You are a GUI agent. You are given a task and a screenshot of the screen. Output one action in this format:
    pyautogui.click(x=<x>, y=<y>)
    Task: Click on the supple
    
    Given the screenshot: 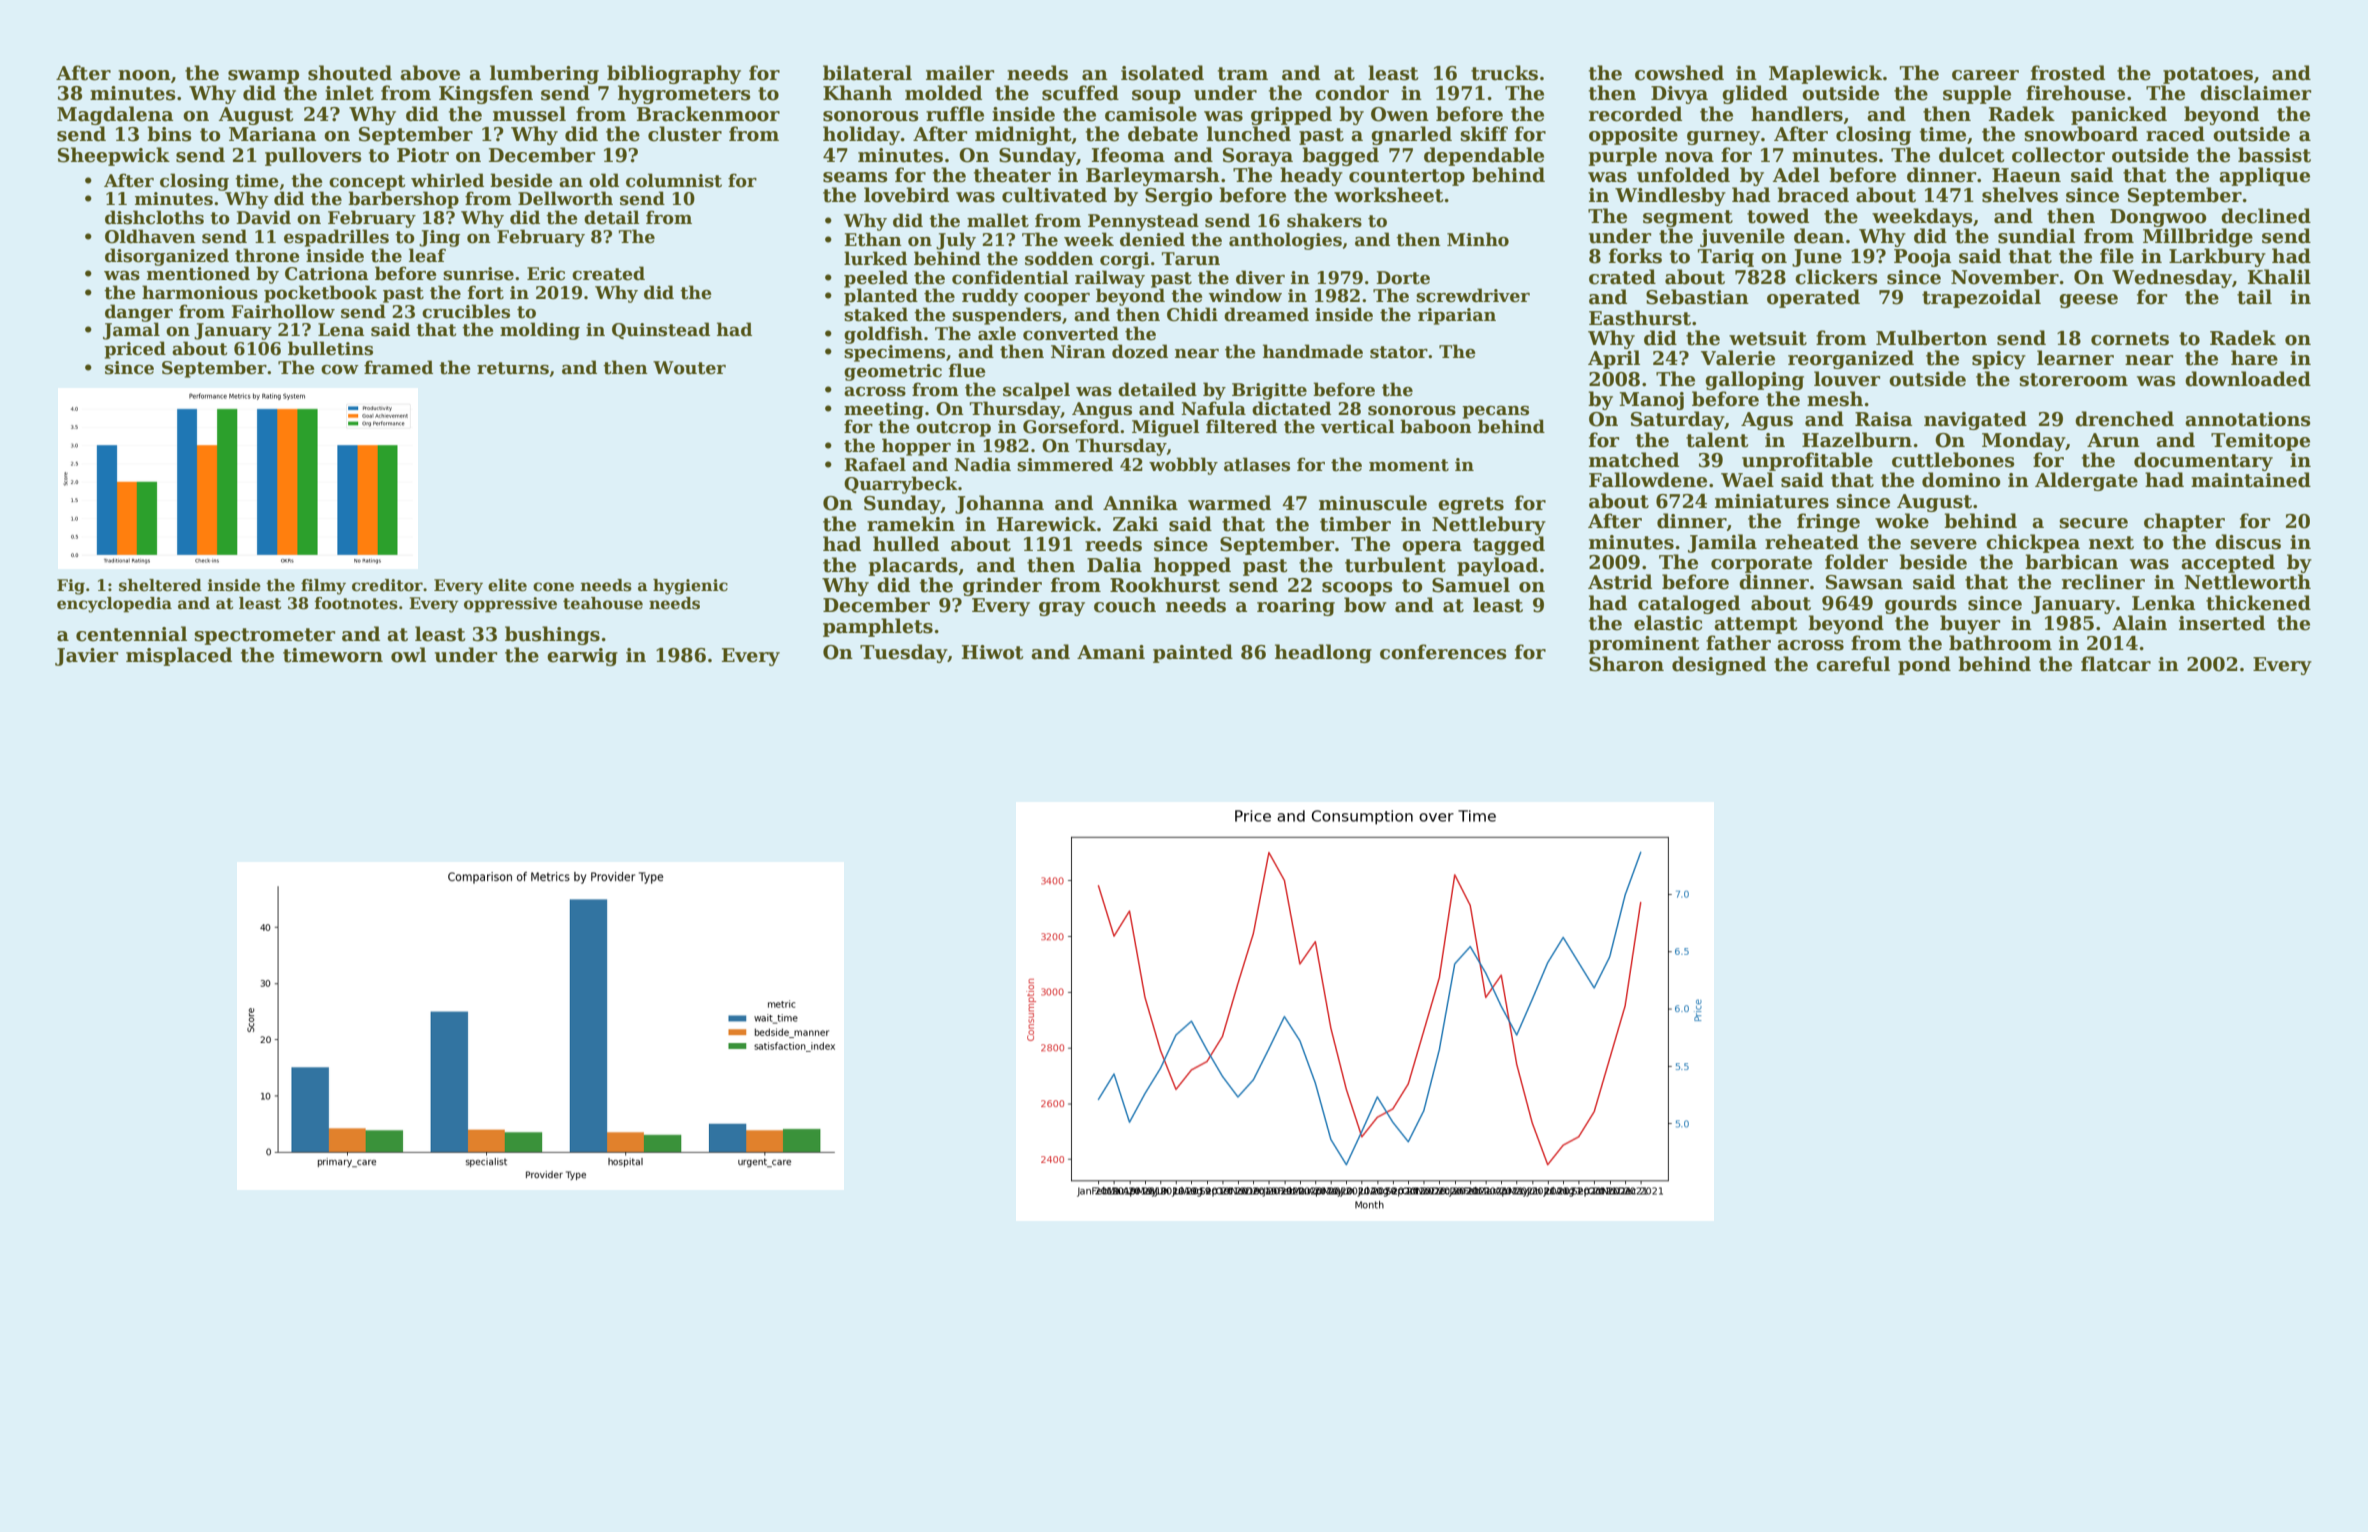 What is the action you would take?
    pyautogui.click(x=1977, y=94)
